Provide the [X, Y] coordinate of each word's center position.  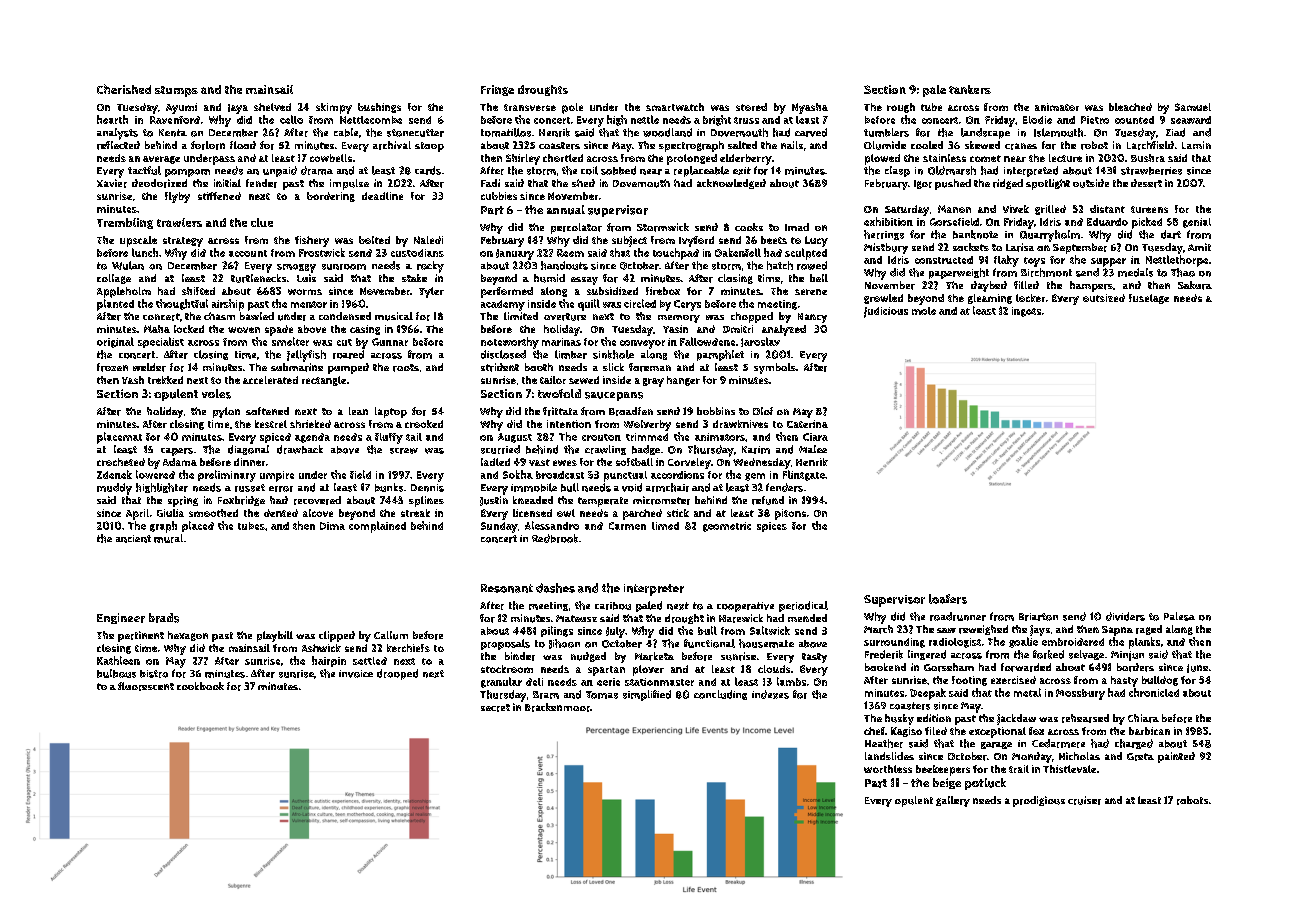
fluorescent [146, 686]
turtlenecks [258, 278]
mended [807, 618]
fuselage [1149, 299]
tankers [970, 89]
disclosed [503, 354]
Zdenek [114, 474]
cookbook [200, 686]
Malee [813, 449]
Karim [756, 450]
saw [946, 630]
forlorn [208, 145]
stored [751, 107]
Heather [884, 743]
